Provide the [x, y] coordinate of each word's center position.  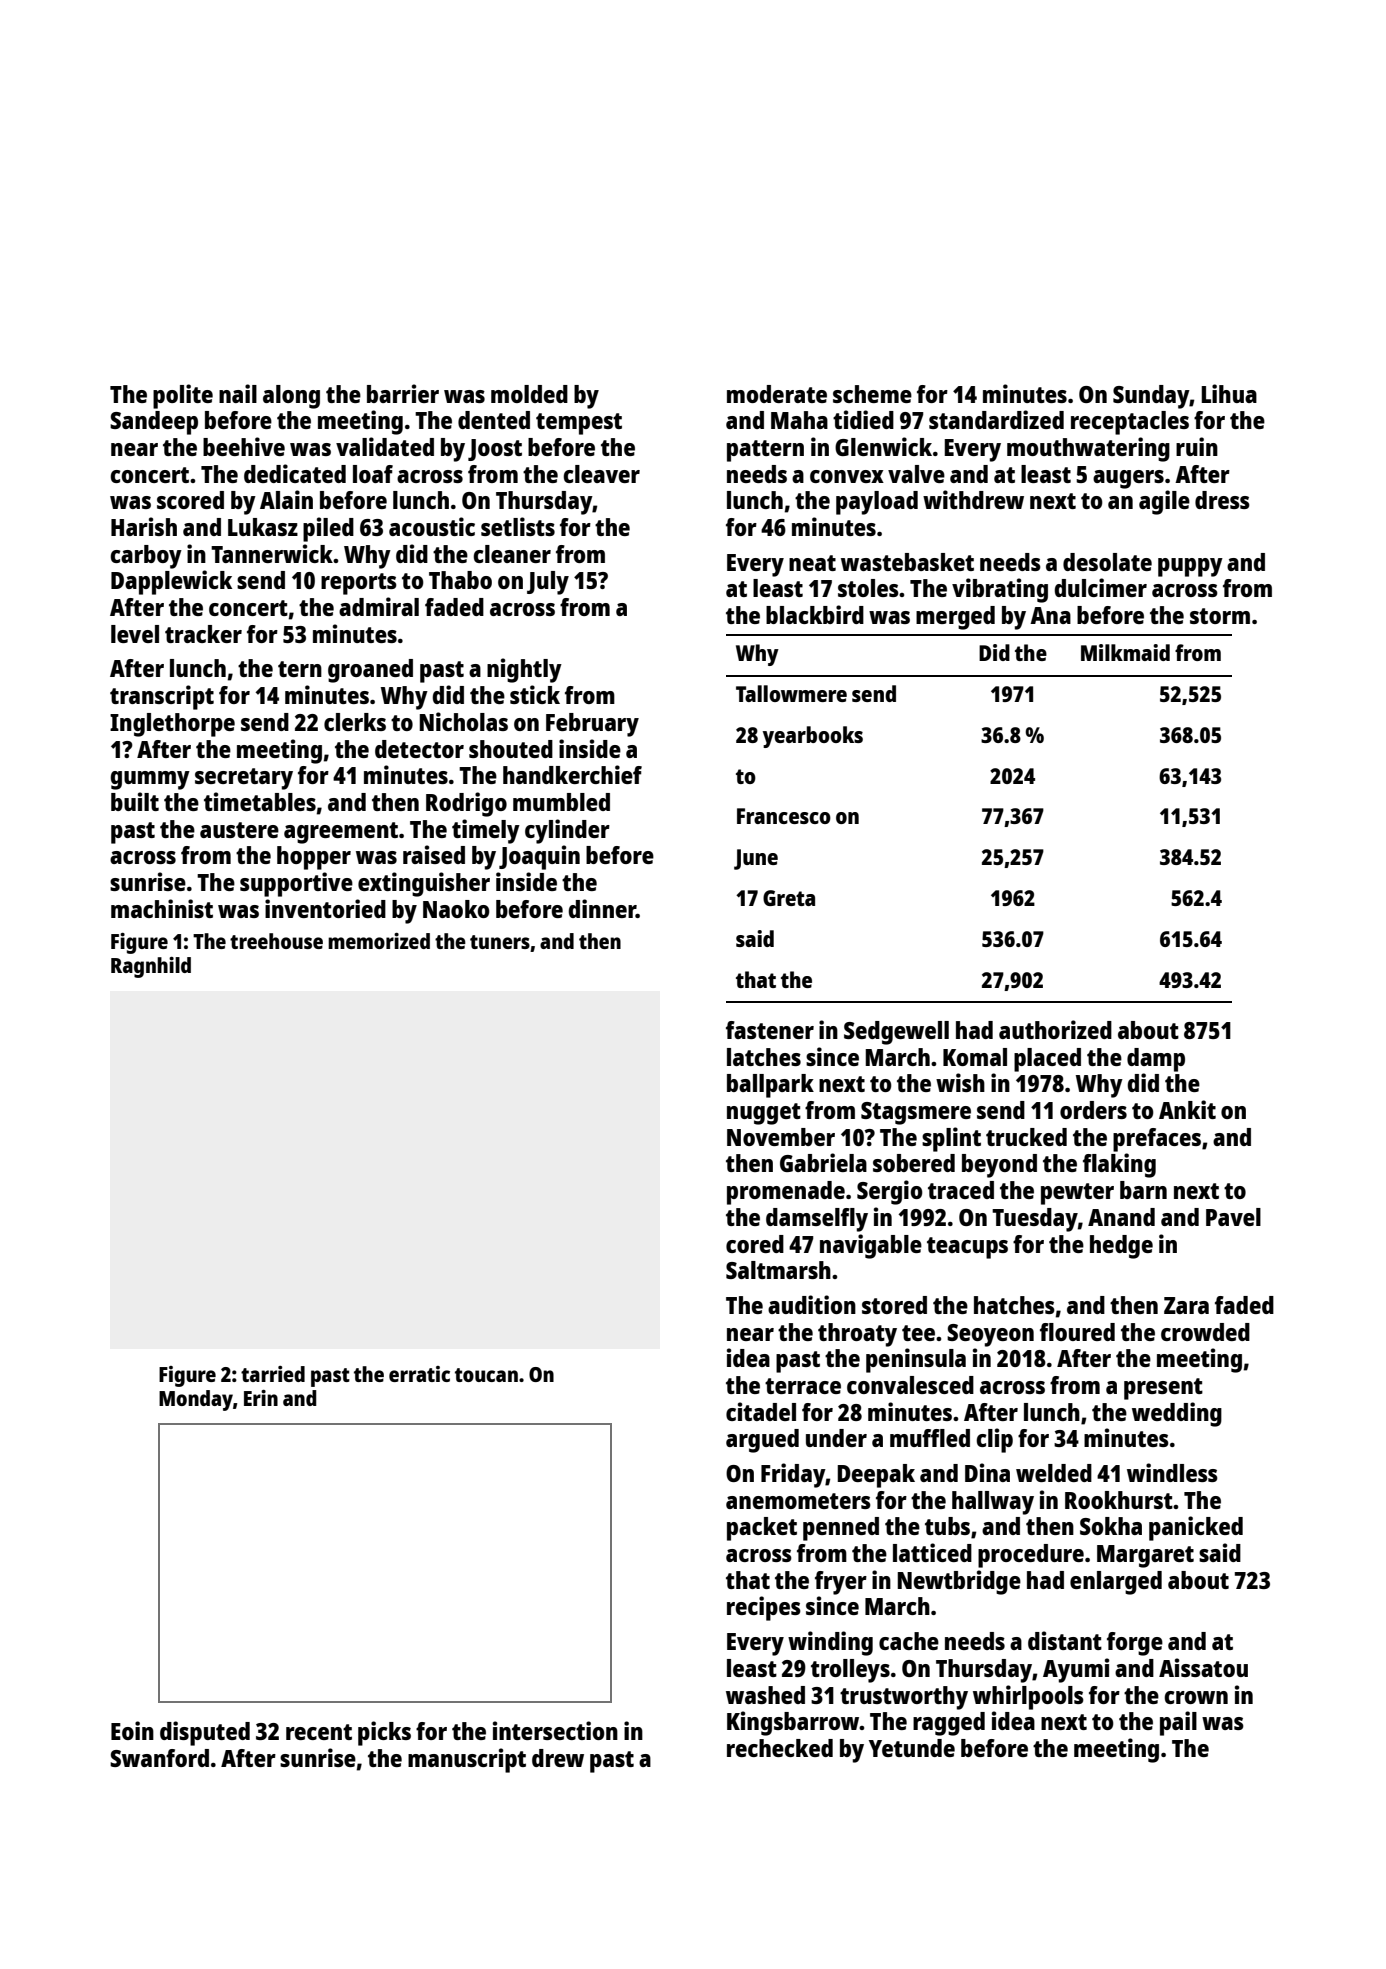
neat [812, 563]
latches [764, 1057]
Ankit [1187, 1109]
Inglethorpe [172, 725]
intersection [555, 1730]
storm [1220, 616]
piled [328, 529]
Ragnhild [151, 967]
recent [319, 1732]
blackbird [815, 614]
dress [1222, 500]
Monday [196, 1400]
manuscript [467, 1760]
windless [1172, 1472]
